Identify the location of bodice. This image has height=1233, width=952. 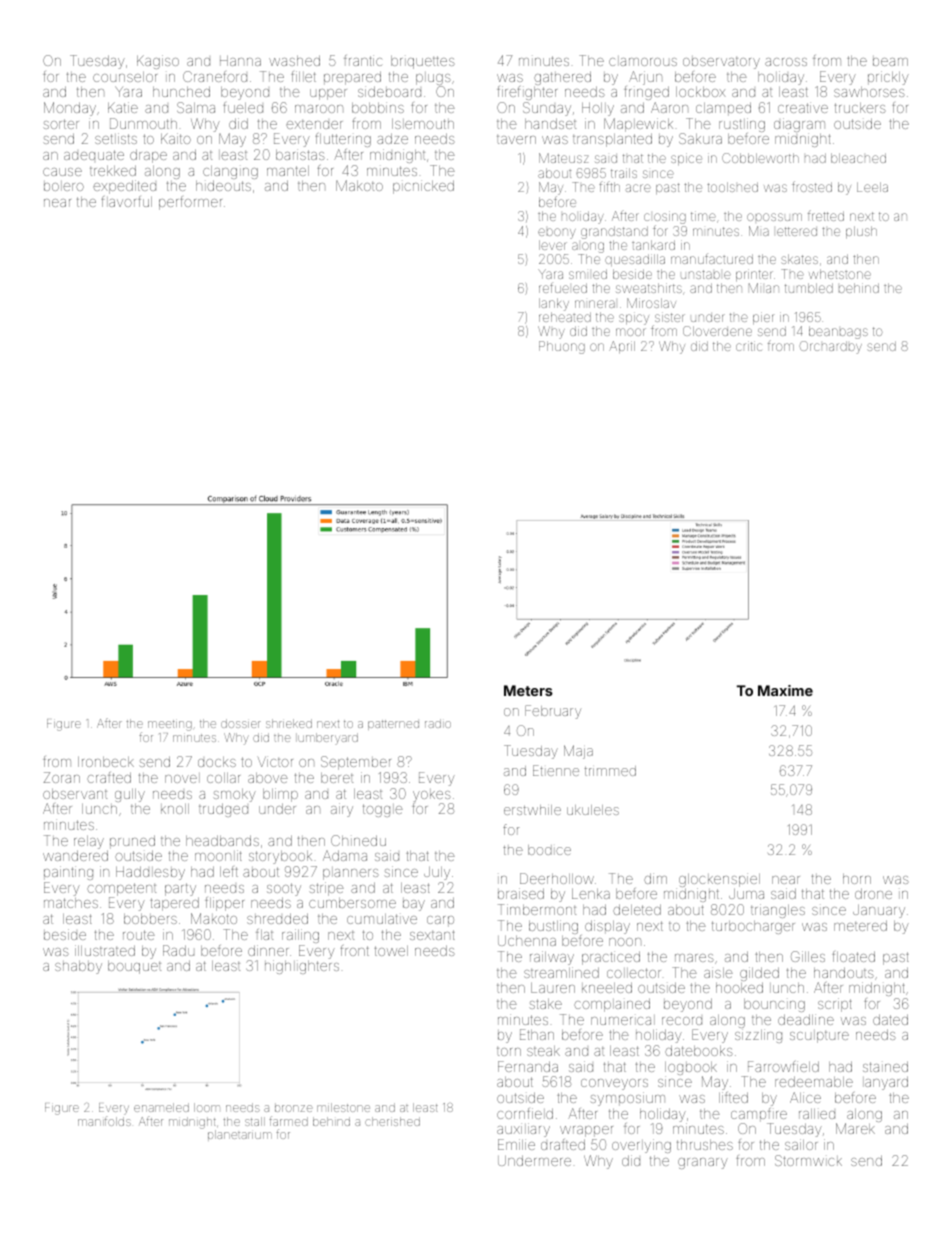
(549, 850).
